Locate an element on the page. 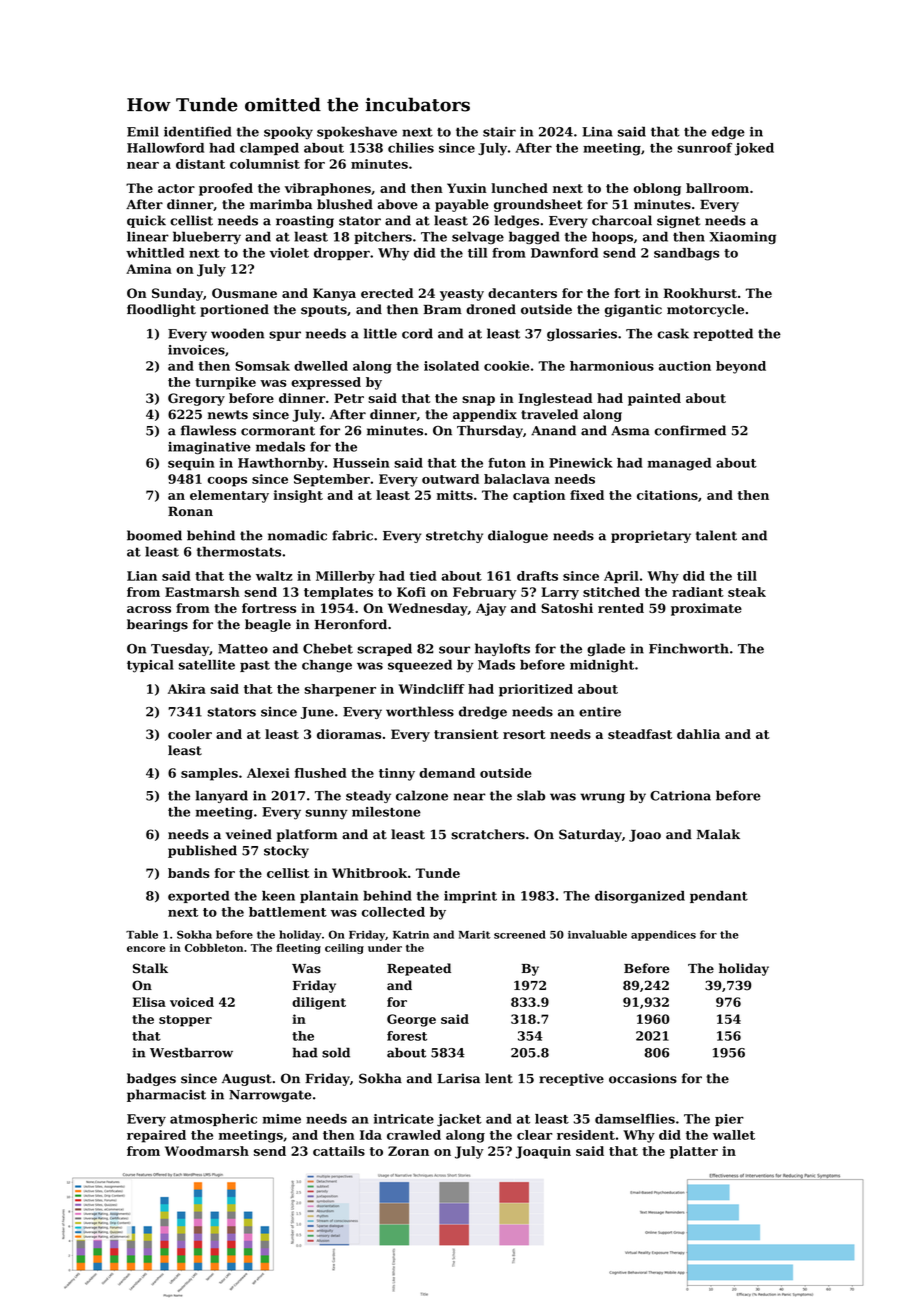  stopper is located at coordinates (185, 1021).
